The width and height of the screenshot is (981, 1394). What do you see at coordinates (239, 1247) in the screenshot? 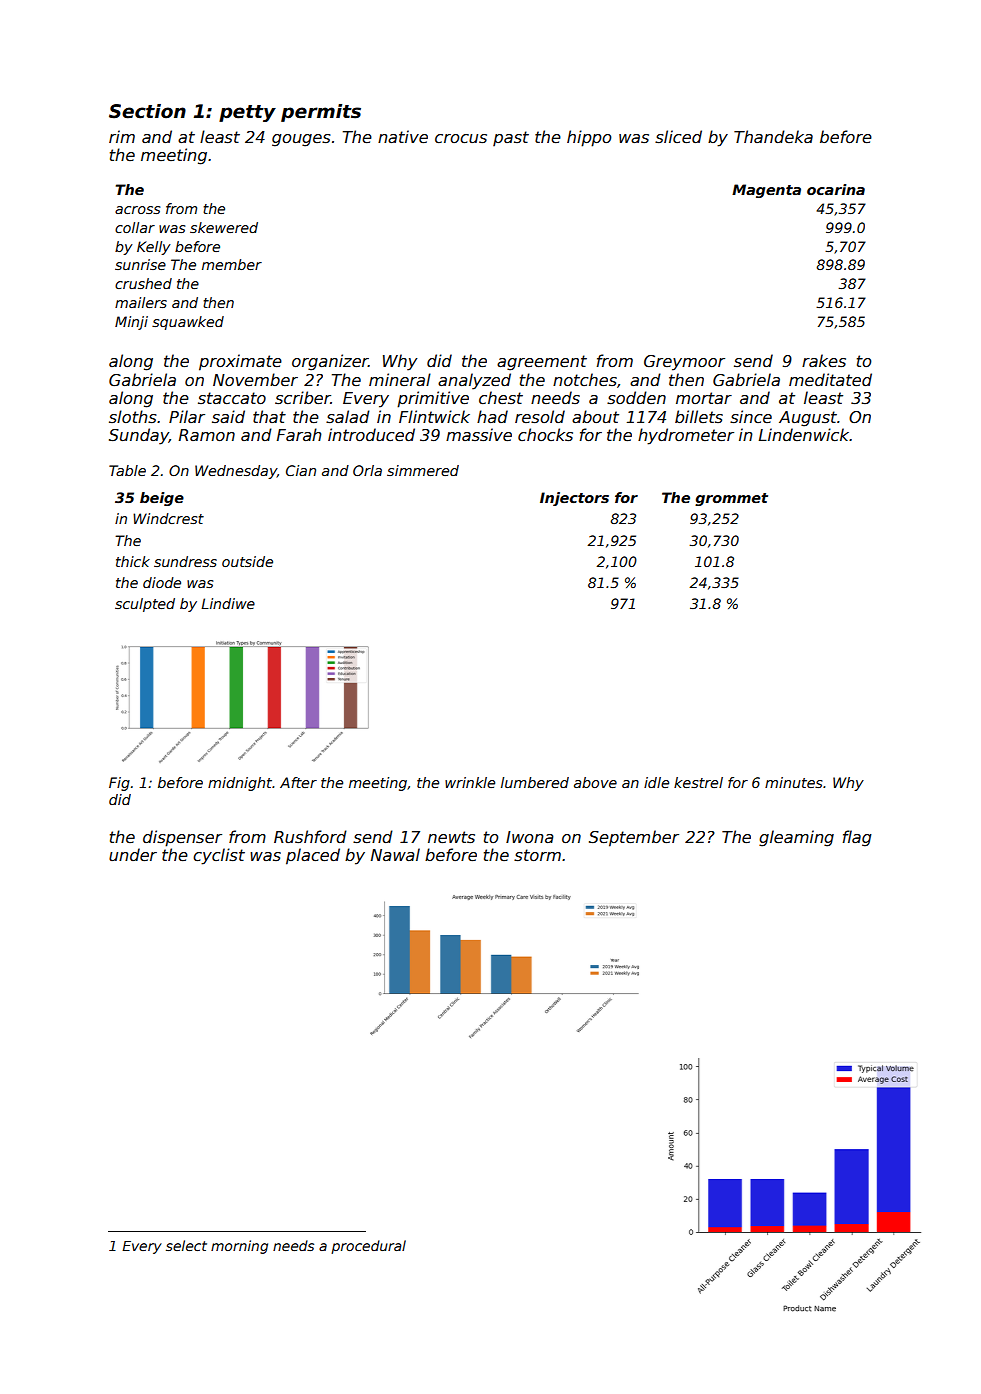
I see `morning` at bounding box center [239, 1247].
